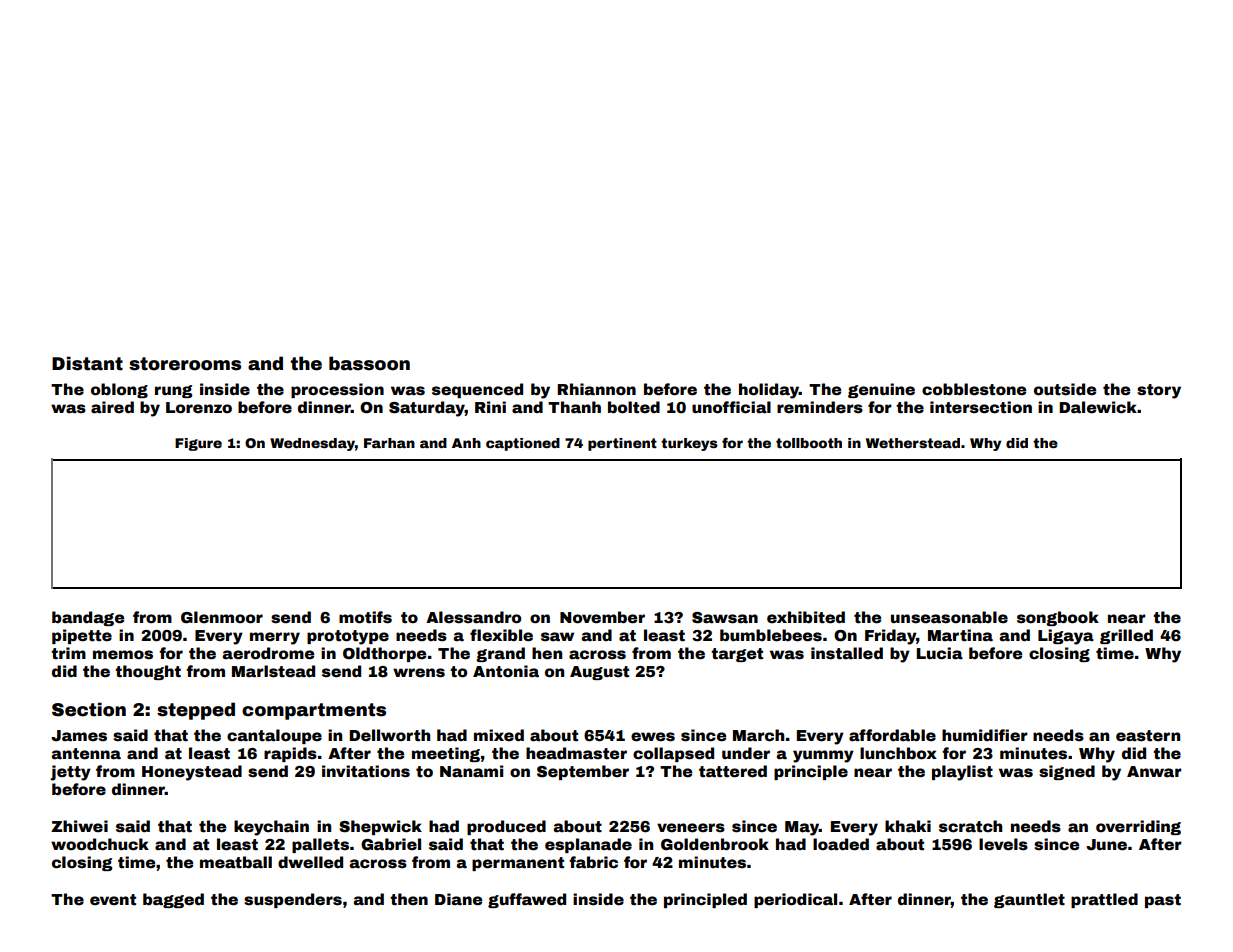 The image size is (1233, 952). What do you see at coordinates (87, 363) in the image?
I see `Distant` at bounding box center [87, 363].
